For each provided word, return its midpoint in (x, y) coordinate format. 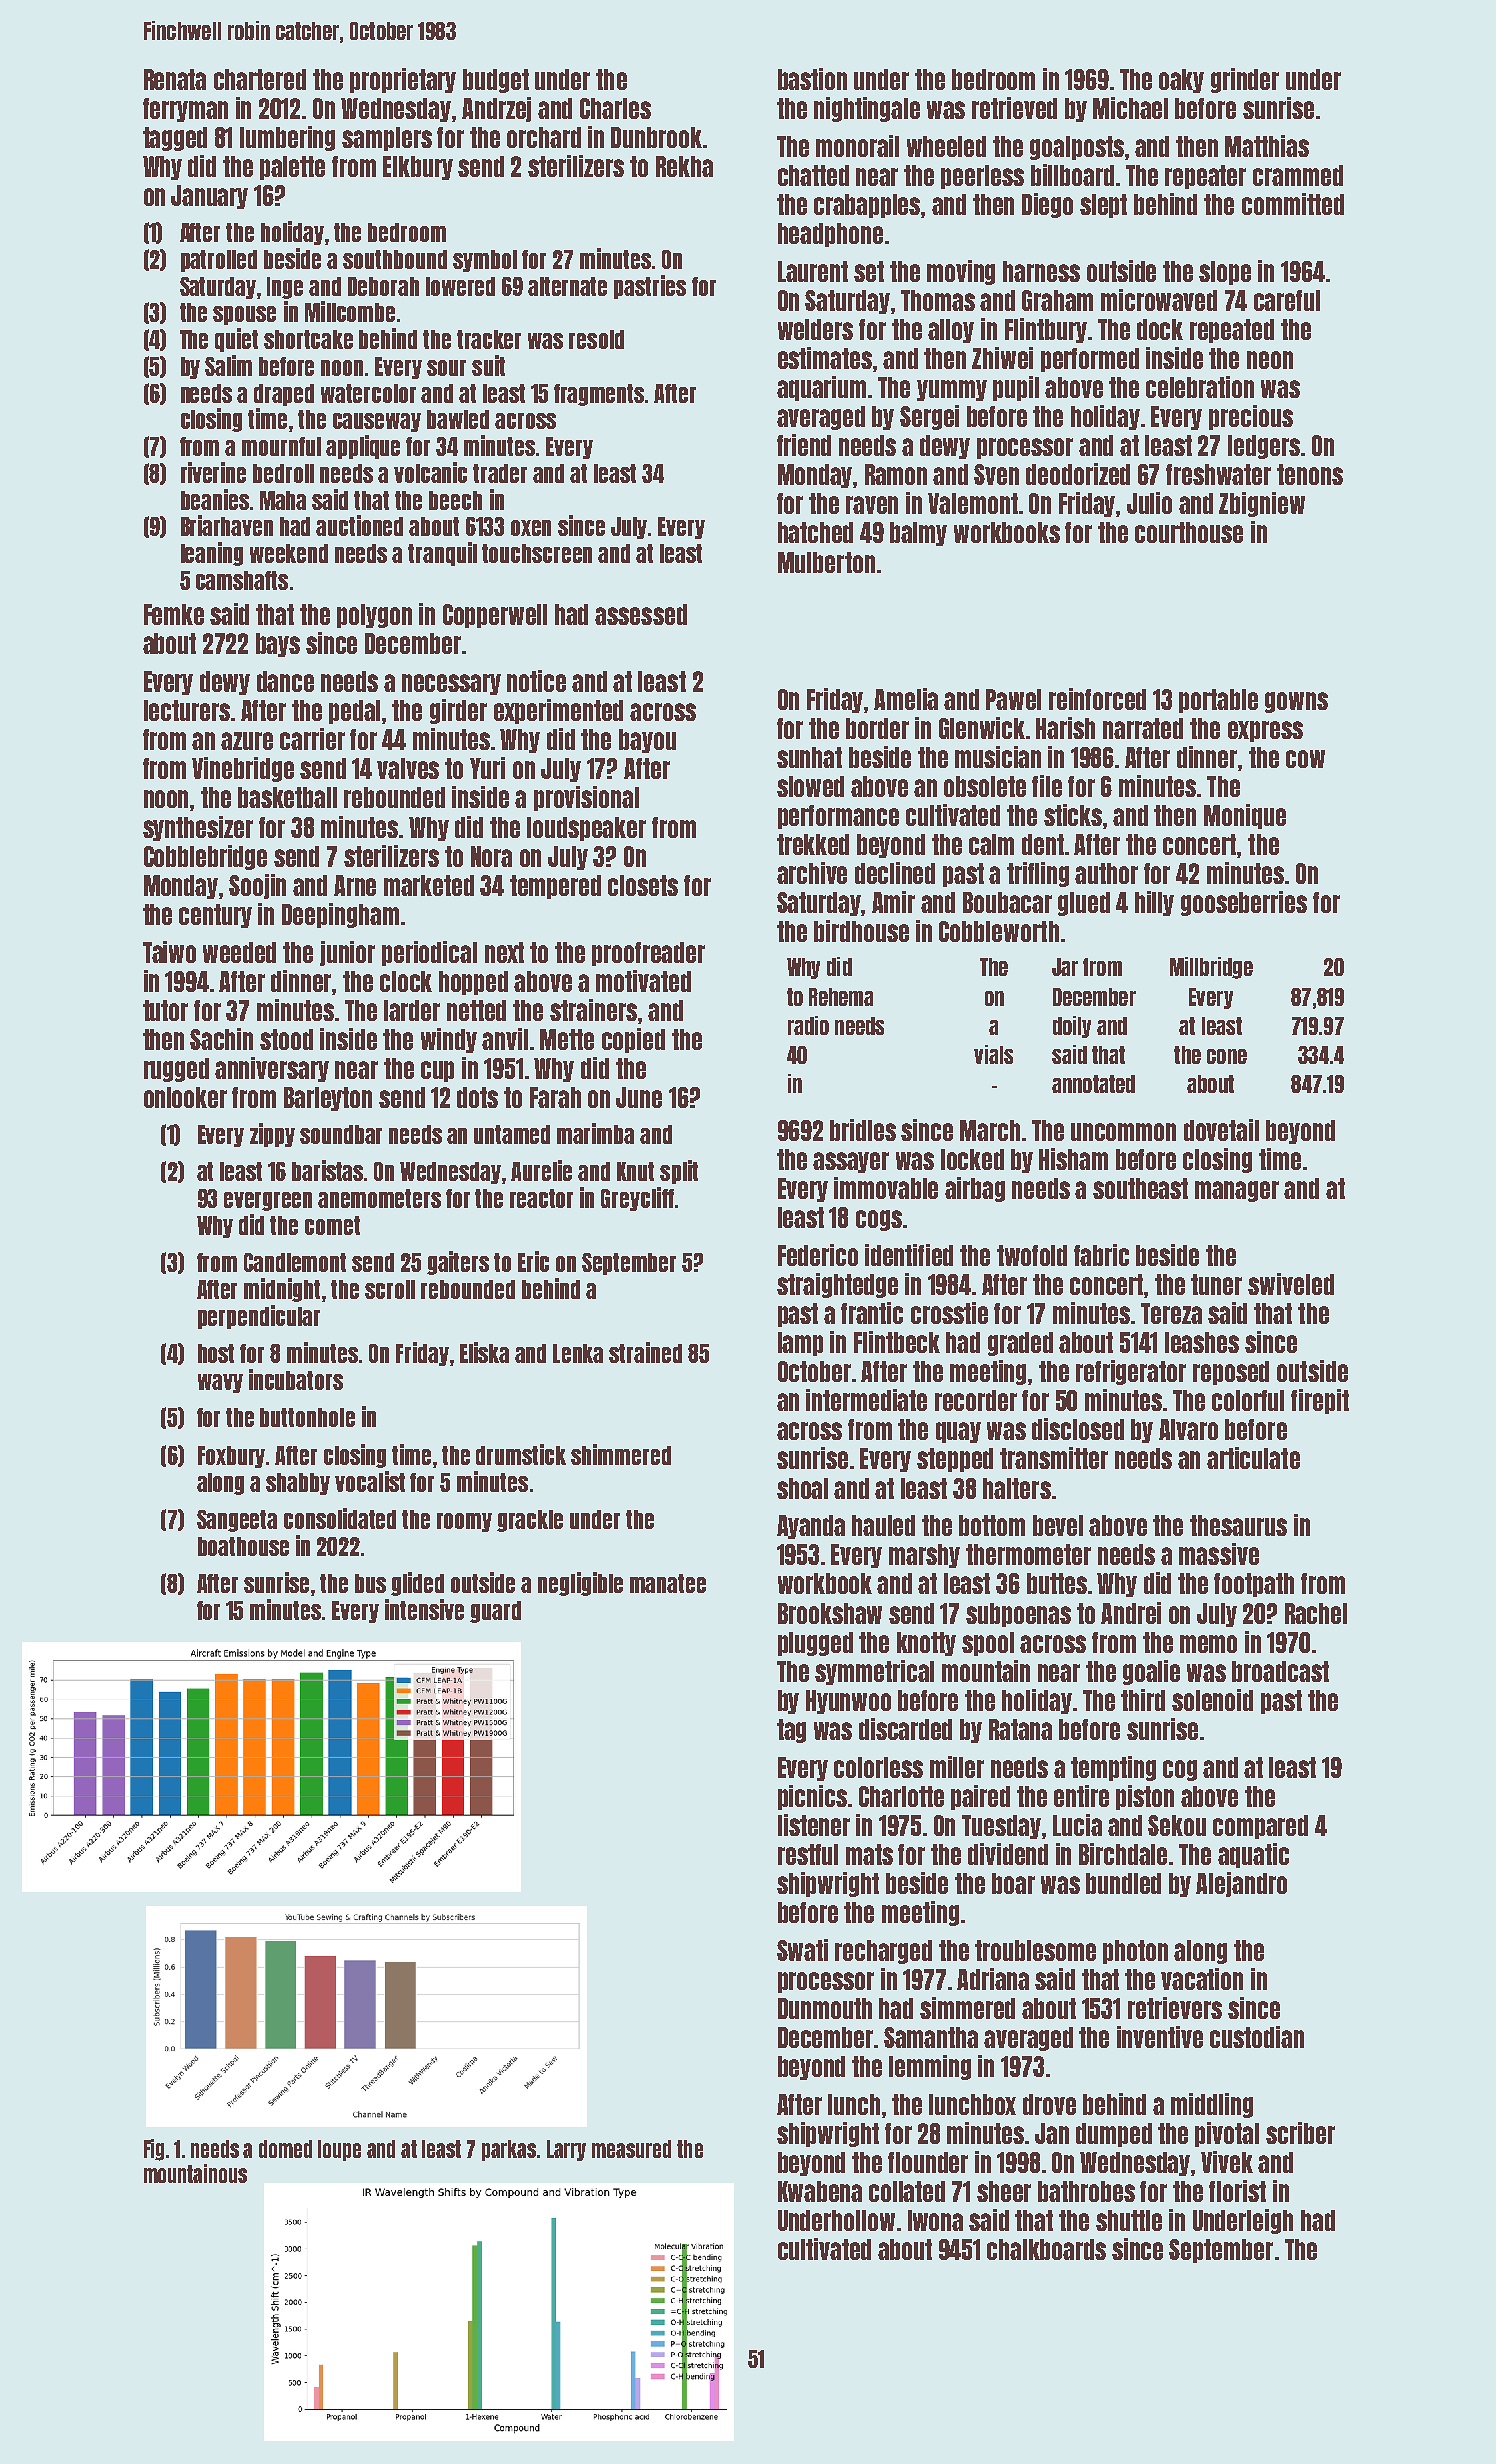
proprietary (403, 80)
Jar (1065, 967)
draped (284, 395)
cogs (879, 1220)
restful (808, 1854)
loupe (339, 2150)
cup (437, 1071)
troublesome (1035, 1950)
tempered (555, 887)
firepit (1320, 1401)
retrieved (1014, 108)
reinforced (1097, 699)
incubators (296, 1379)
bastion (812, 79)
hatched (815, 532)
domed (285, 2149)
